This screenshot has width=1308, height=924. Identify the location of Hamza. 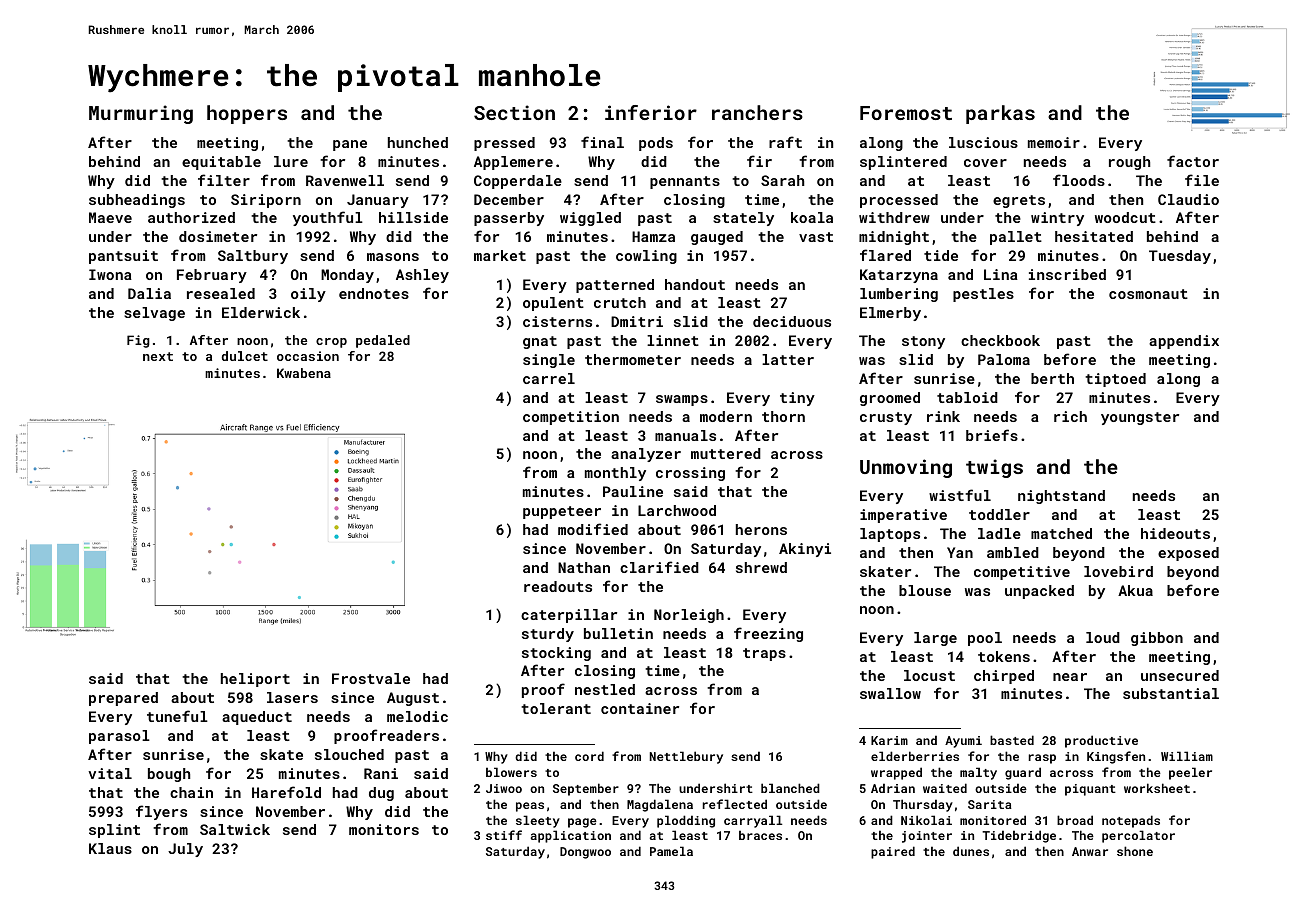
(653, 236).
